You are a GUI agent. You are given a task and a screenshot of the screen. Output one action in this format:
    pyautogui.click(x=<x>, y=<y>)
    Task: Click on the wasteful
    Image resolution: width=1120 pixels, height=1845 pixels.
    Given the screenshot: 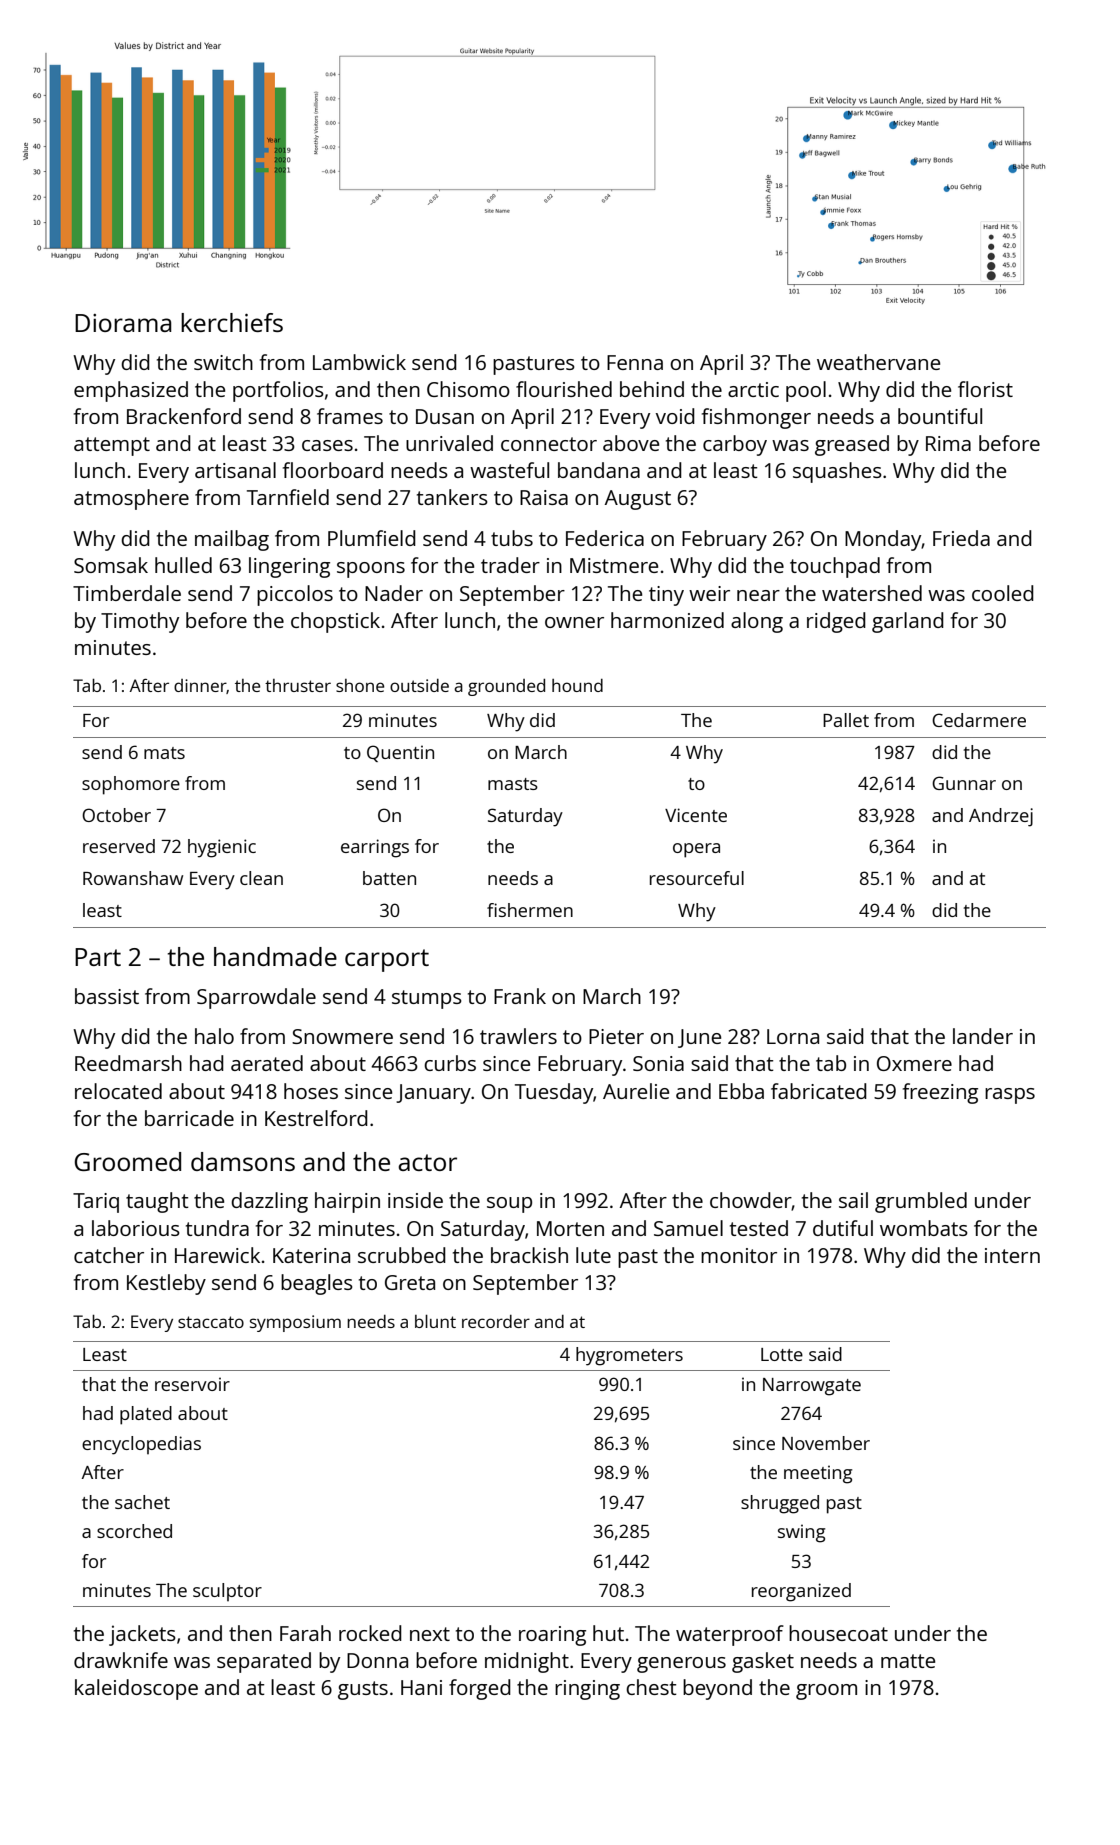 What is the action you would take?
    pyautogui.click(x=509, y=470)
